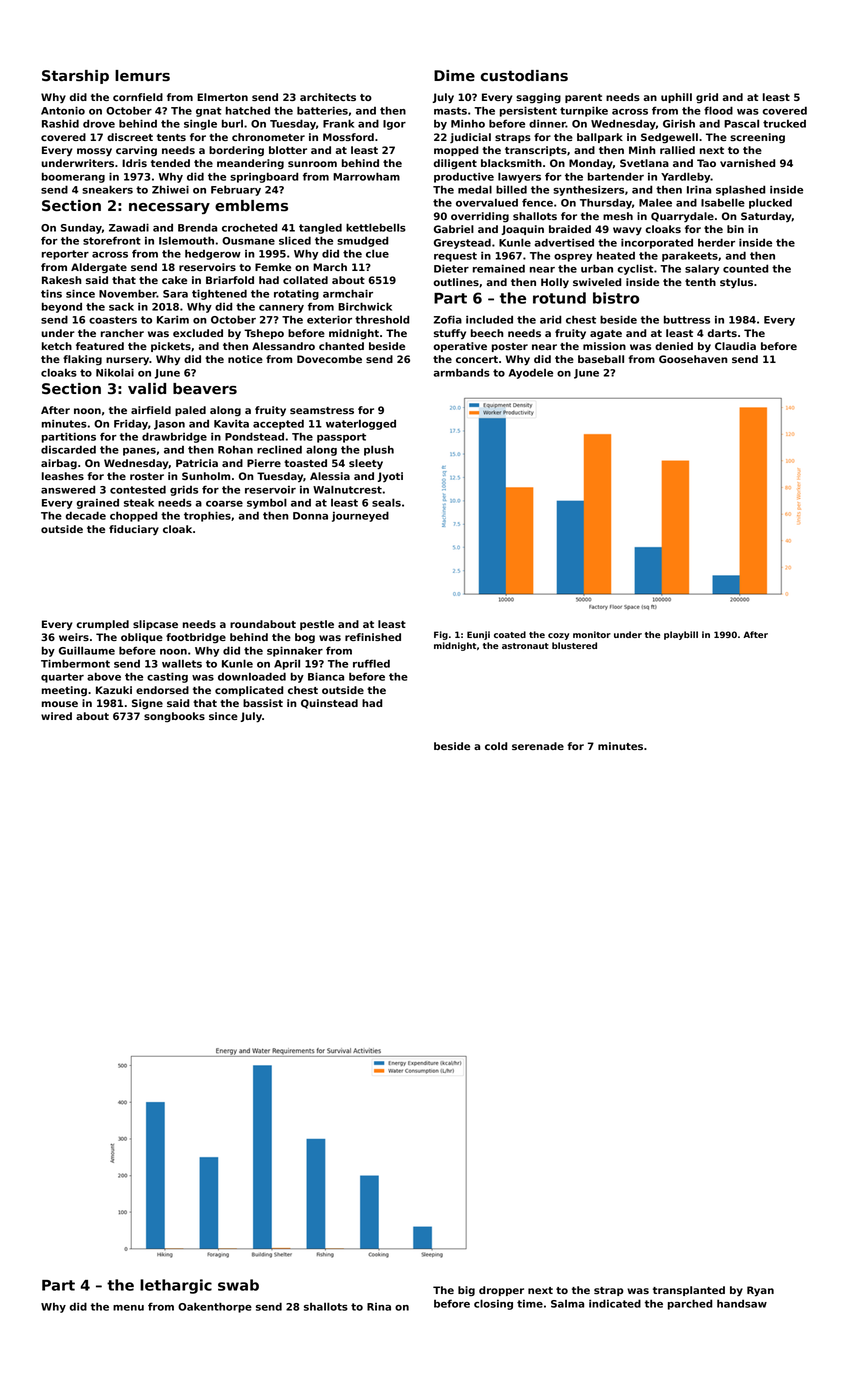 This screenshot has width=849, height=1400. I want to click on serenade, so click(538, 746).
